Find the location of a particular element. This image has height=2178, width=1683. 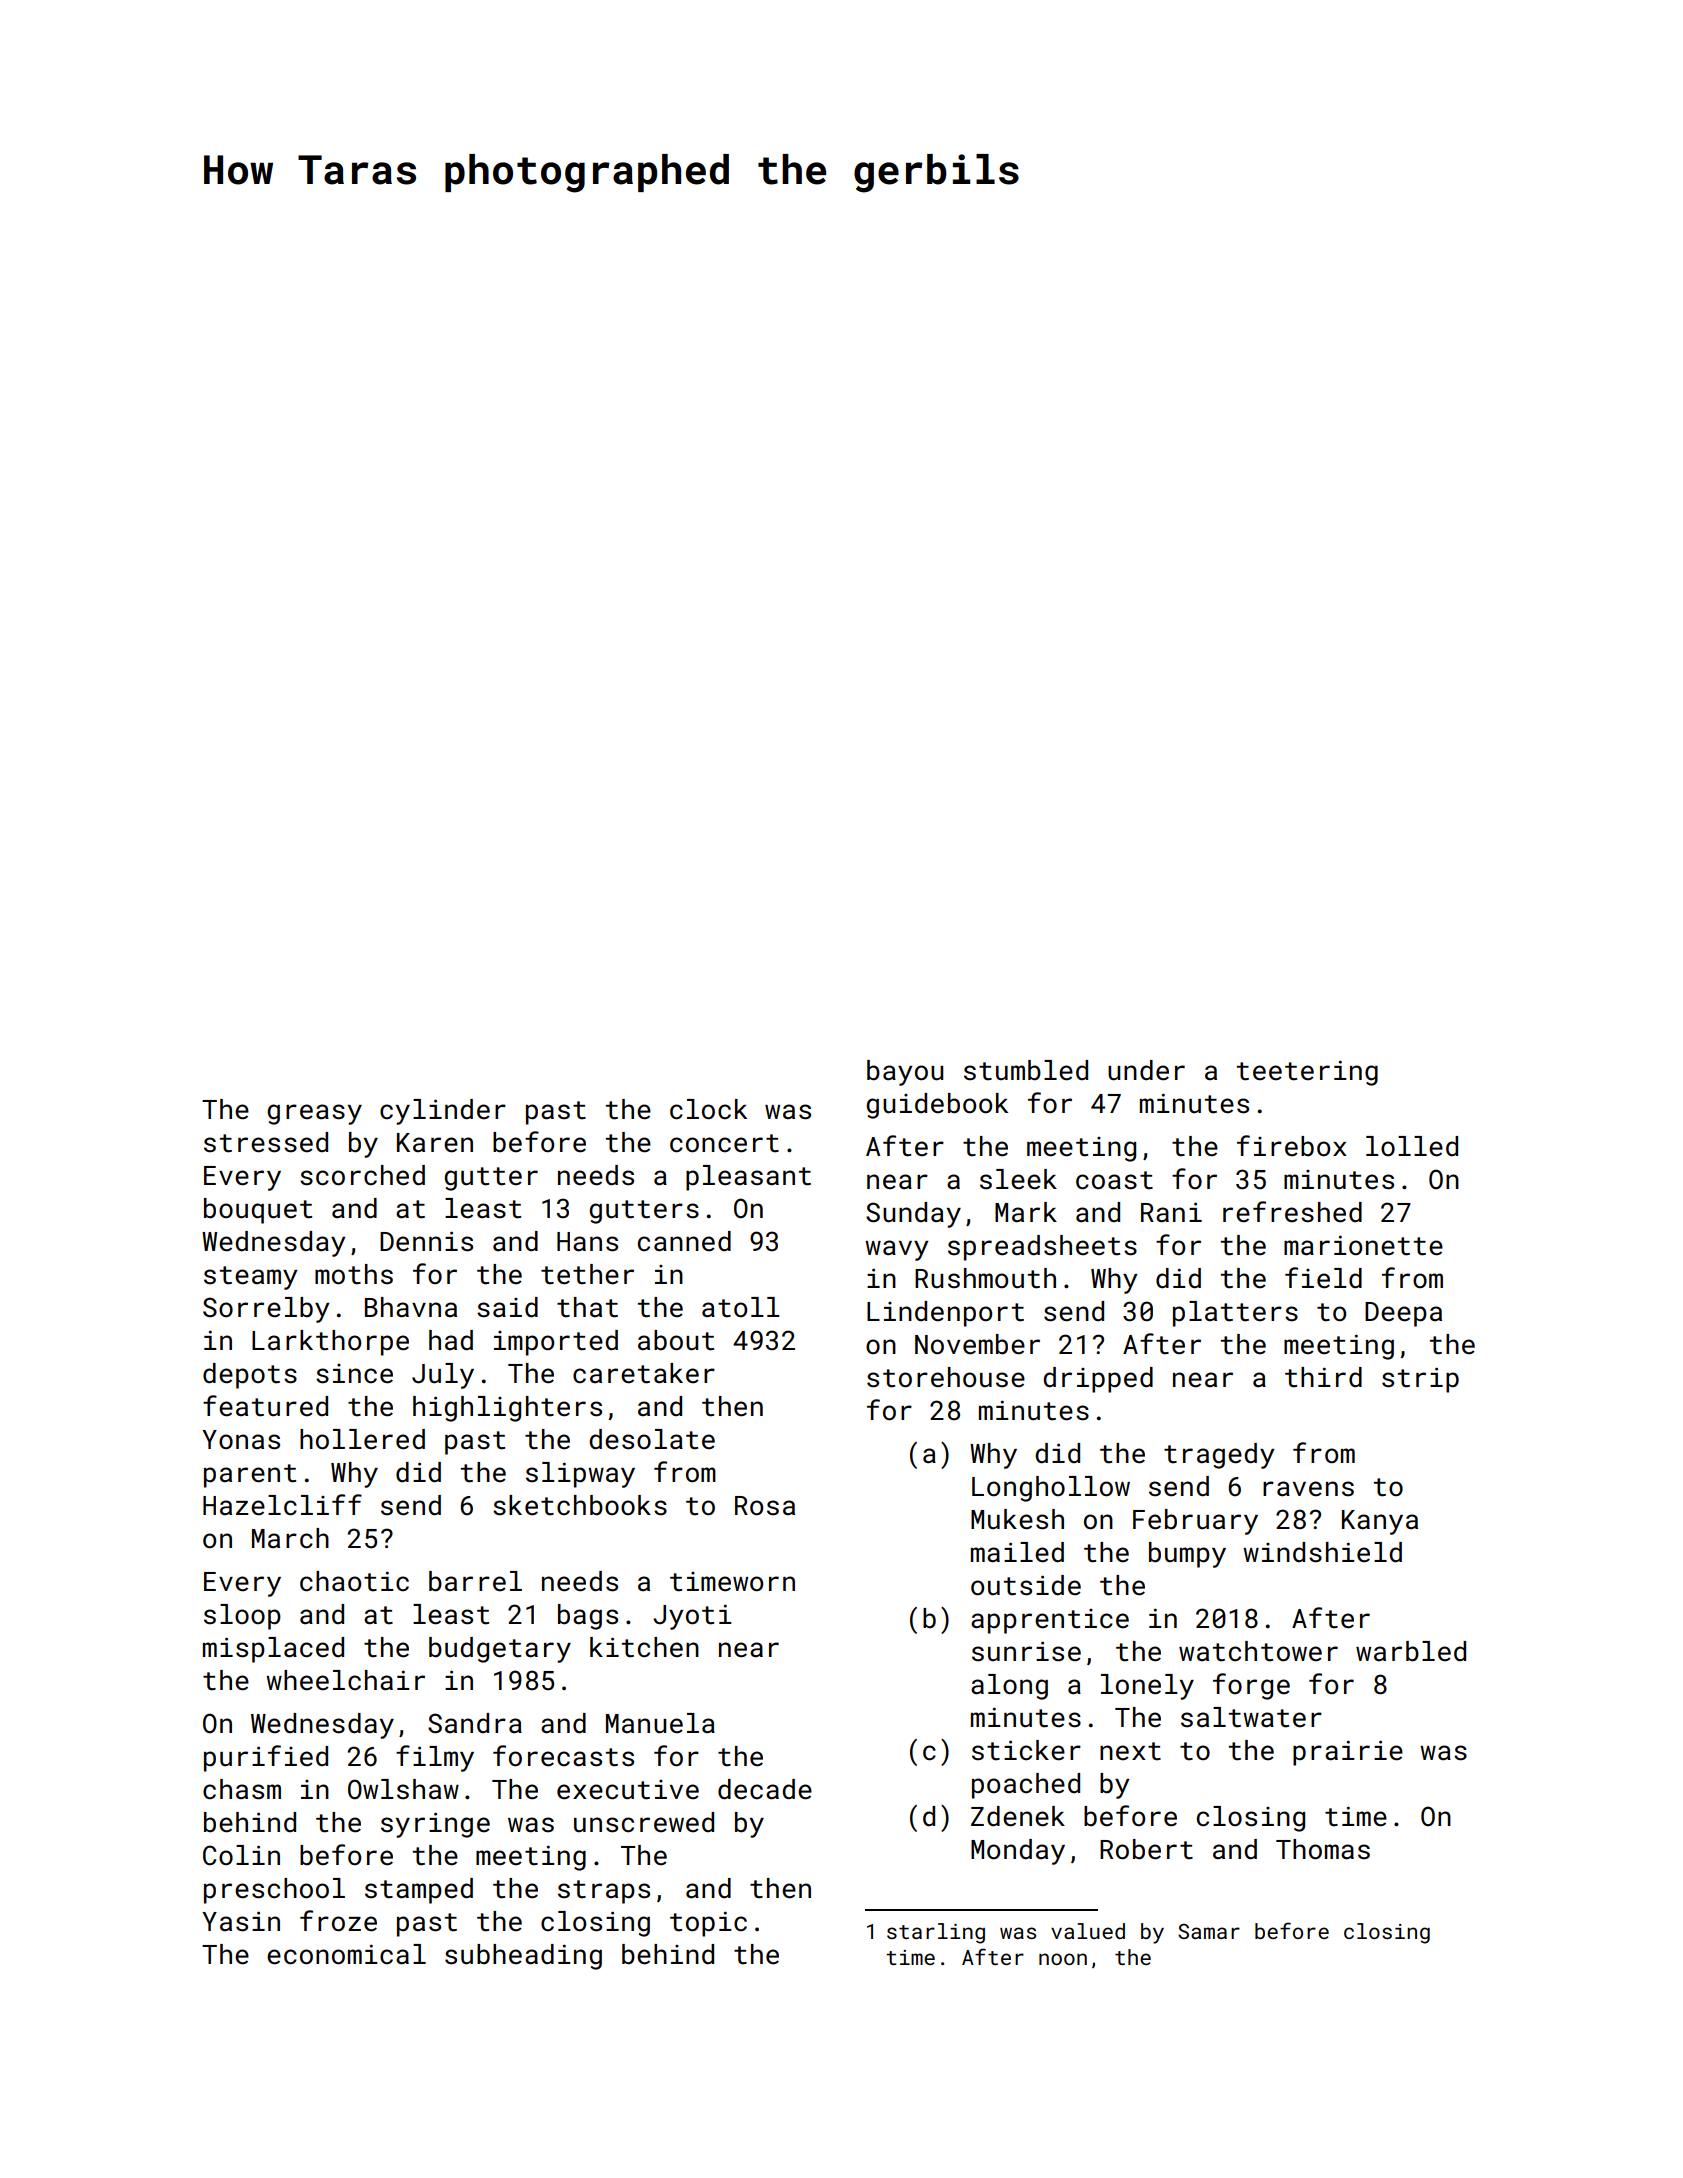

economical is located at coordinates (346, 1954).
